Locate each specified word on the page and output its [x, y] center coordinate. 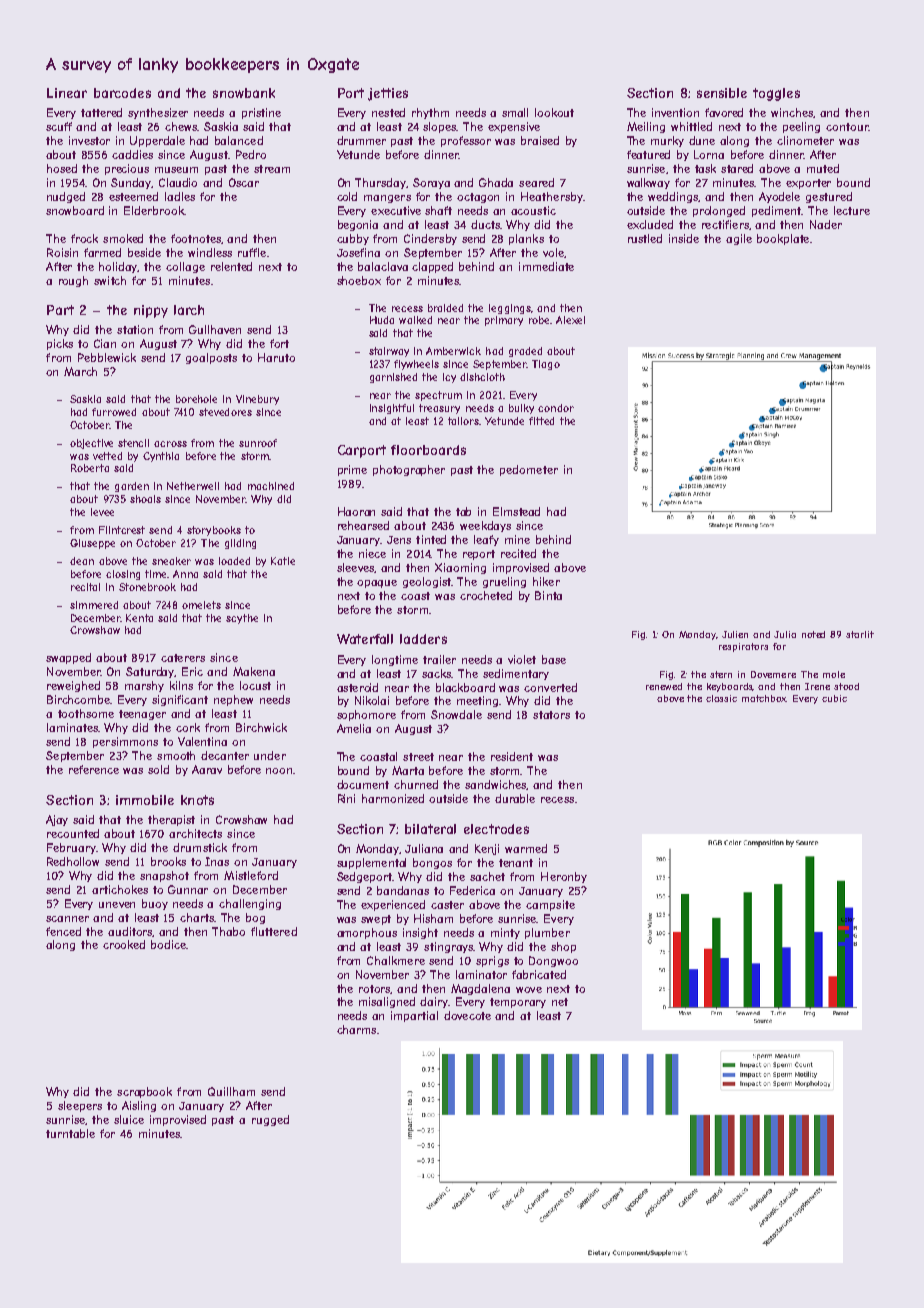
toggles [776, 94]
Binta [548, 595]
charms [356, 1029]
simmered [94, 605]
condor [556, 408]
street [418, 757]
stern [721, 674]
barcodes [122, 93]
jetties [388, 94]
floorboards [428, 450]
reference [94, 769]
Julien [735, 634]
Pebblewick [107, 357]
